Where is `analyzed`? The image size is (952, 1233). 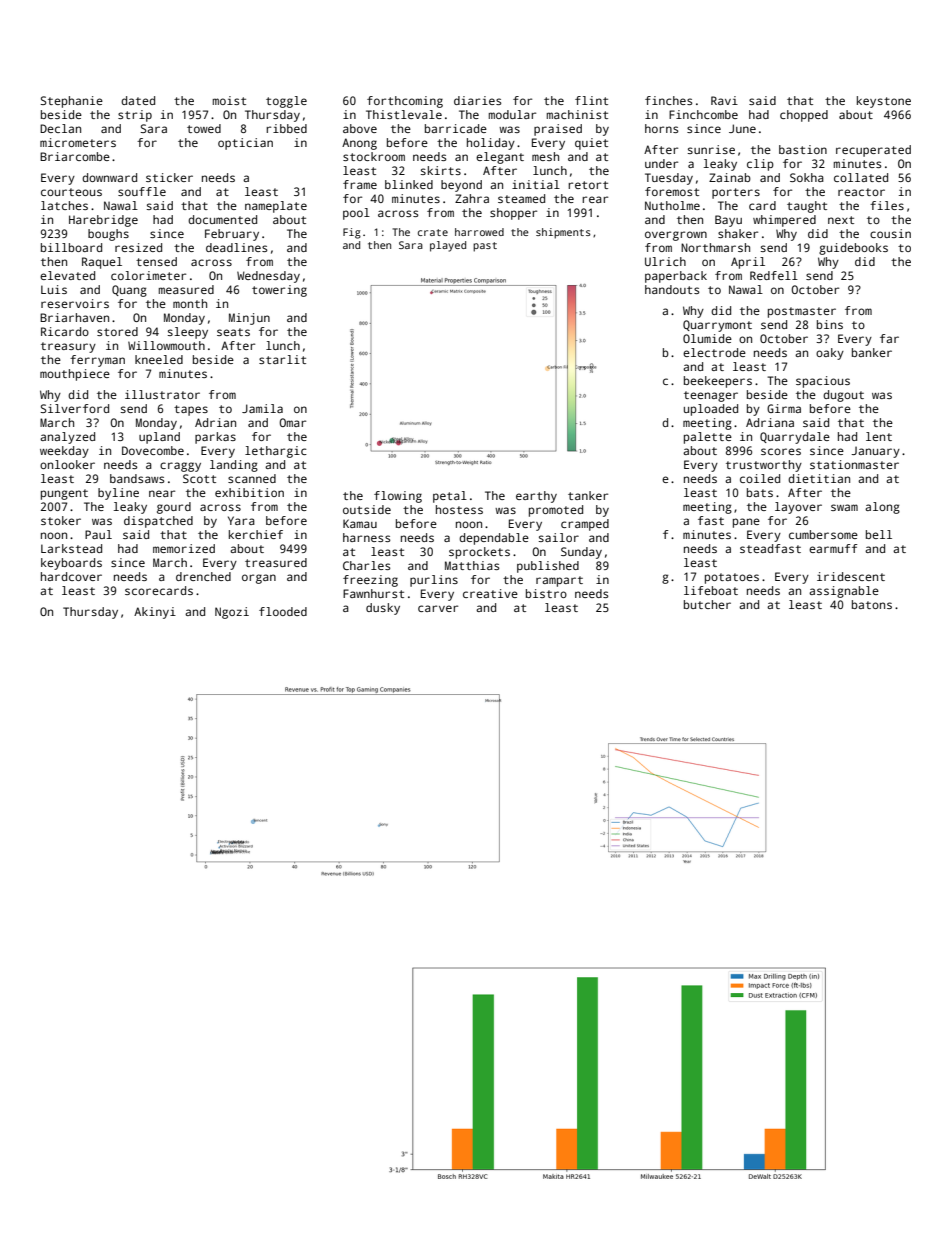
analyzed is located at coordinates (67, 438).
